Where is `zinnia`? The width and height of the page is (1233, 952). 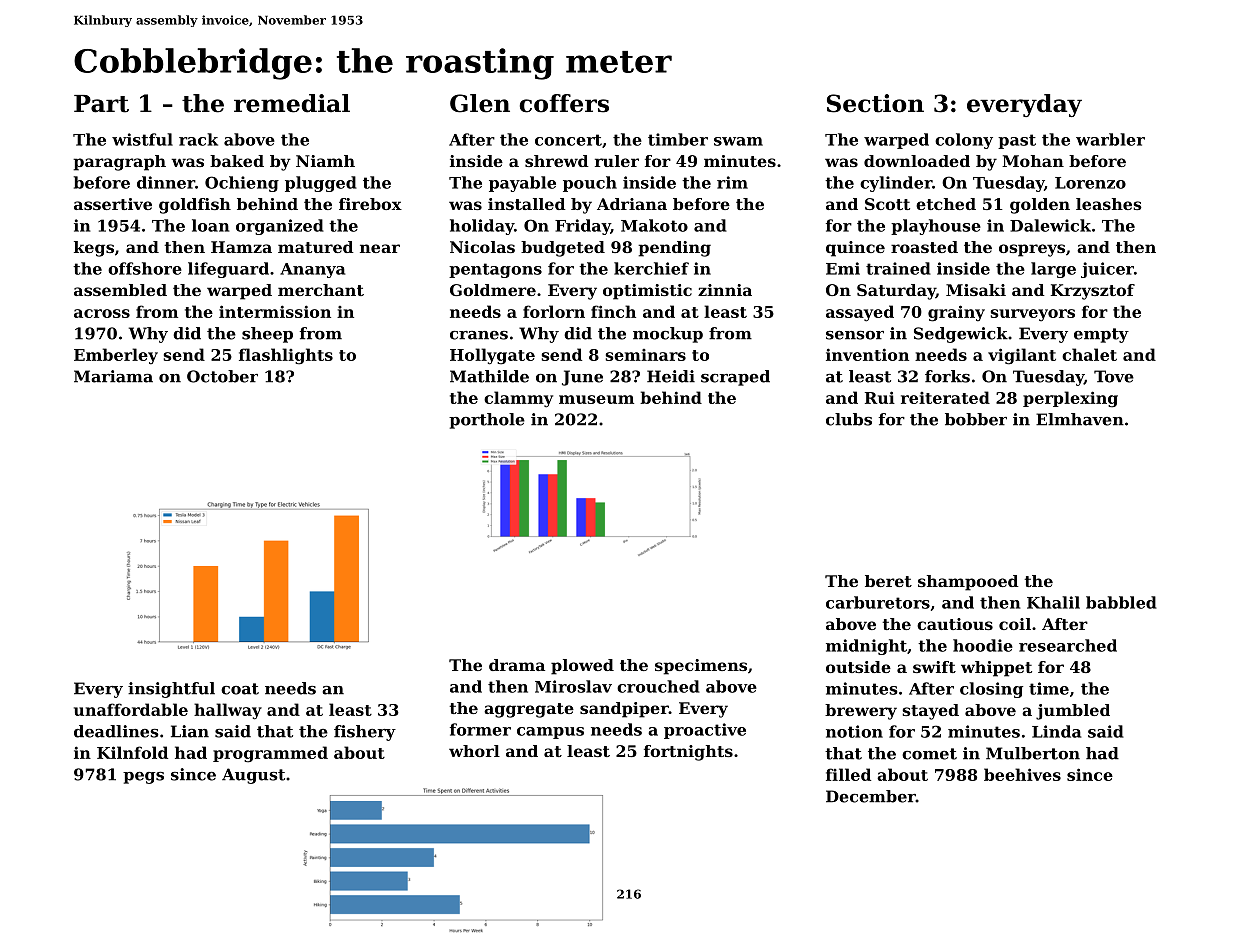 zinnia is located at coordinates (725, 290).
